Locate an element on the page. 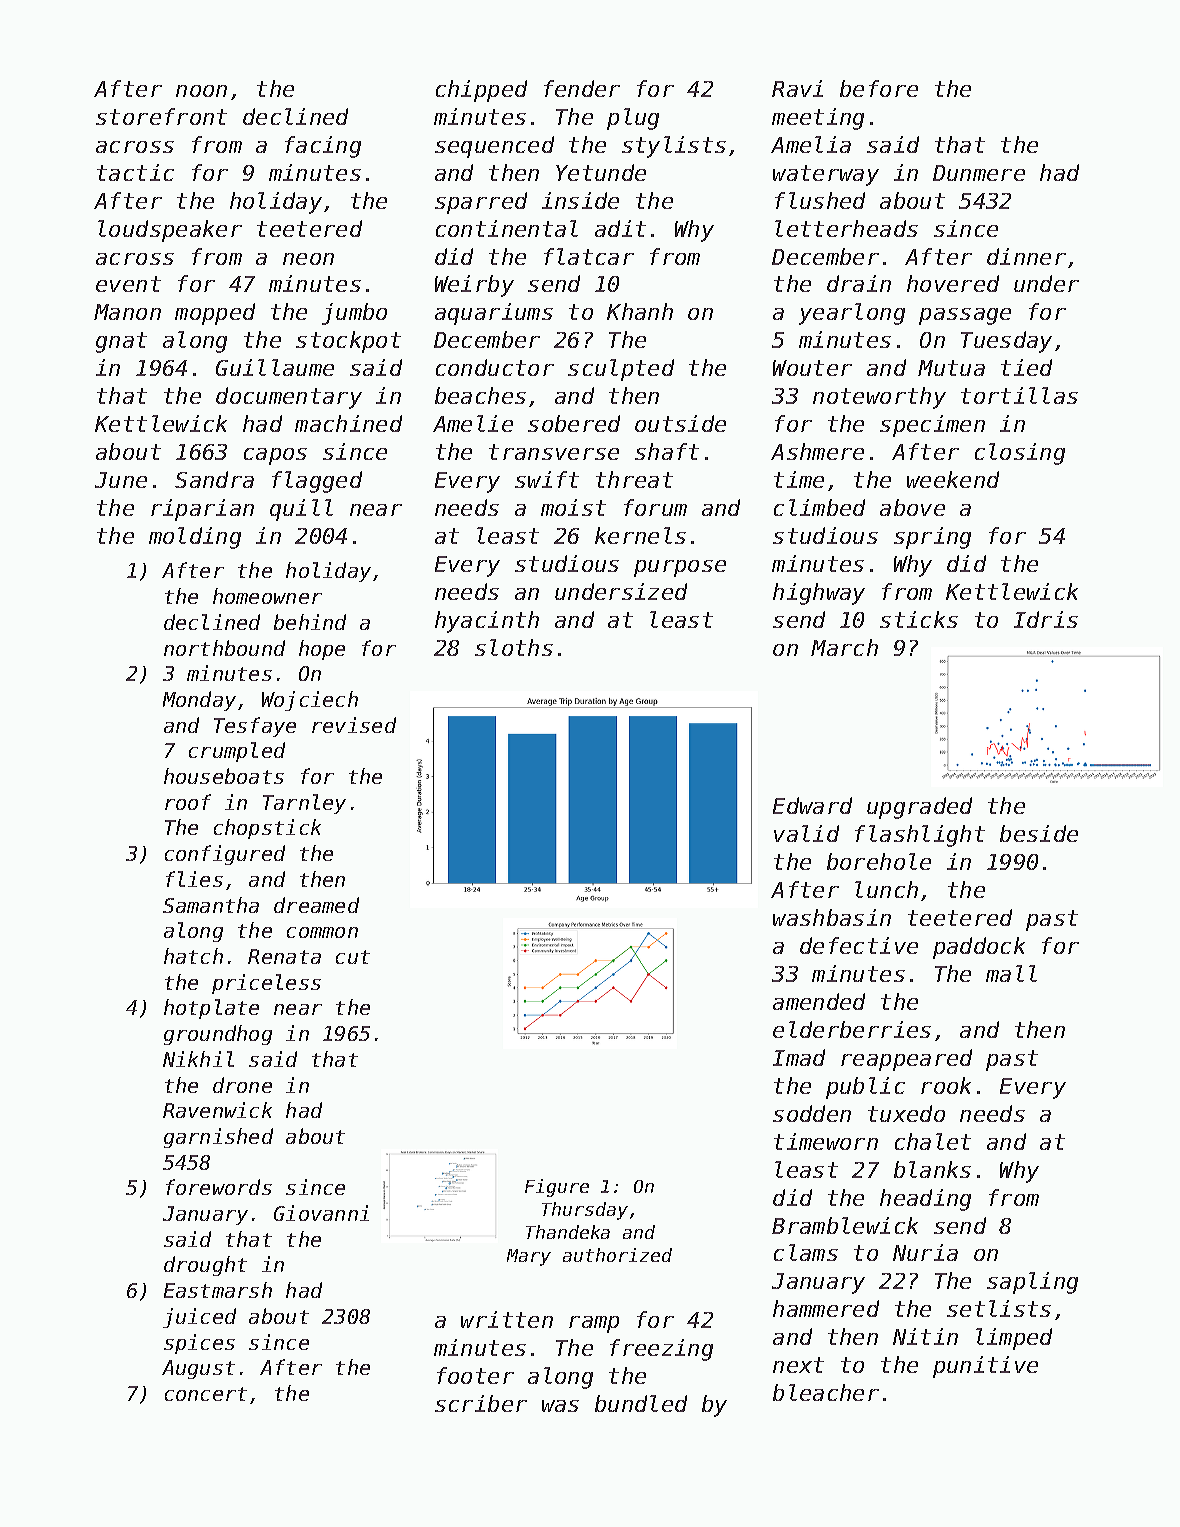  outside is located at coordinates (680, 423).
